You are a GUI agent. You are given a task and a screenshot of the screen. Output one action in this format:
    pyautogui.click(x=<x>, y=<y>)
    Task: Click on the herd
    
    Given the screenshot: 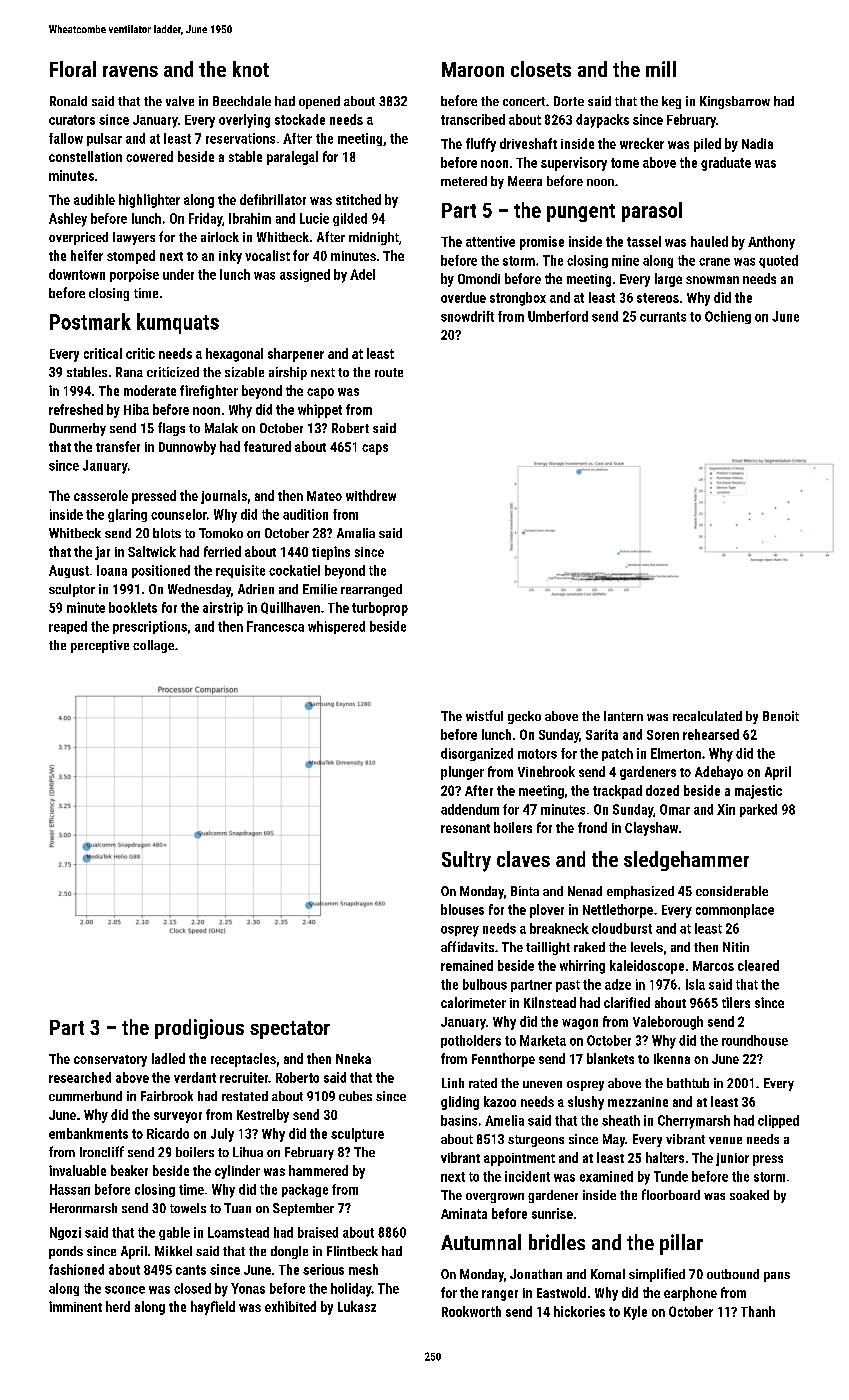 What is the action you would take?
    pyautogui.click(x=118, y=1306)
